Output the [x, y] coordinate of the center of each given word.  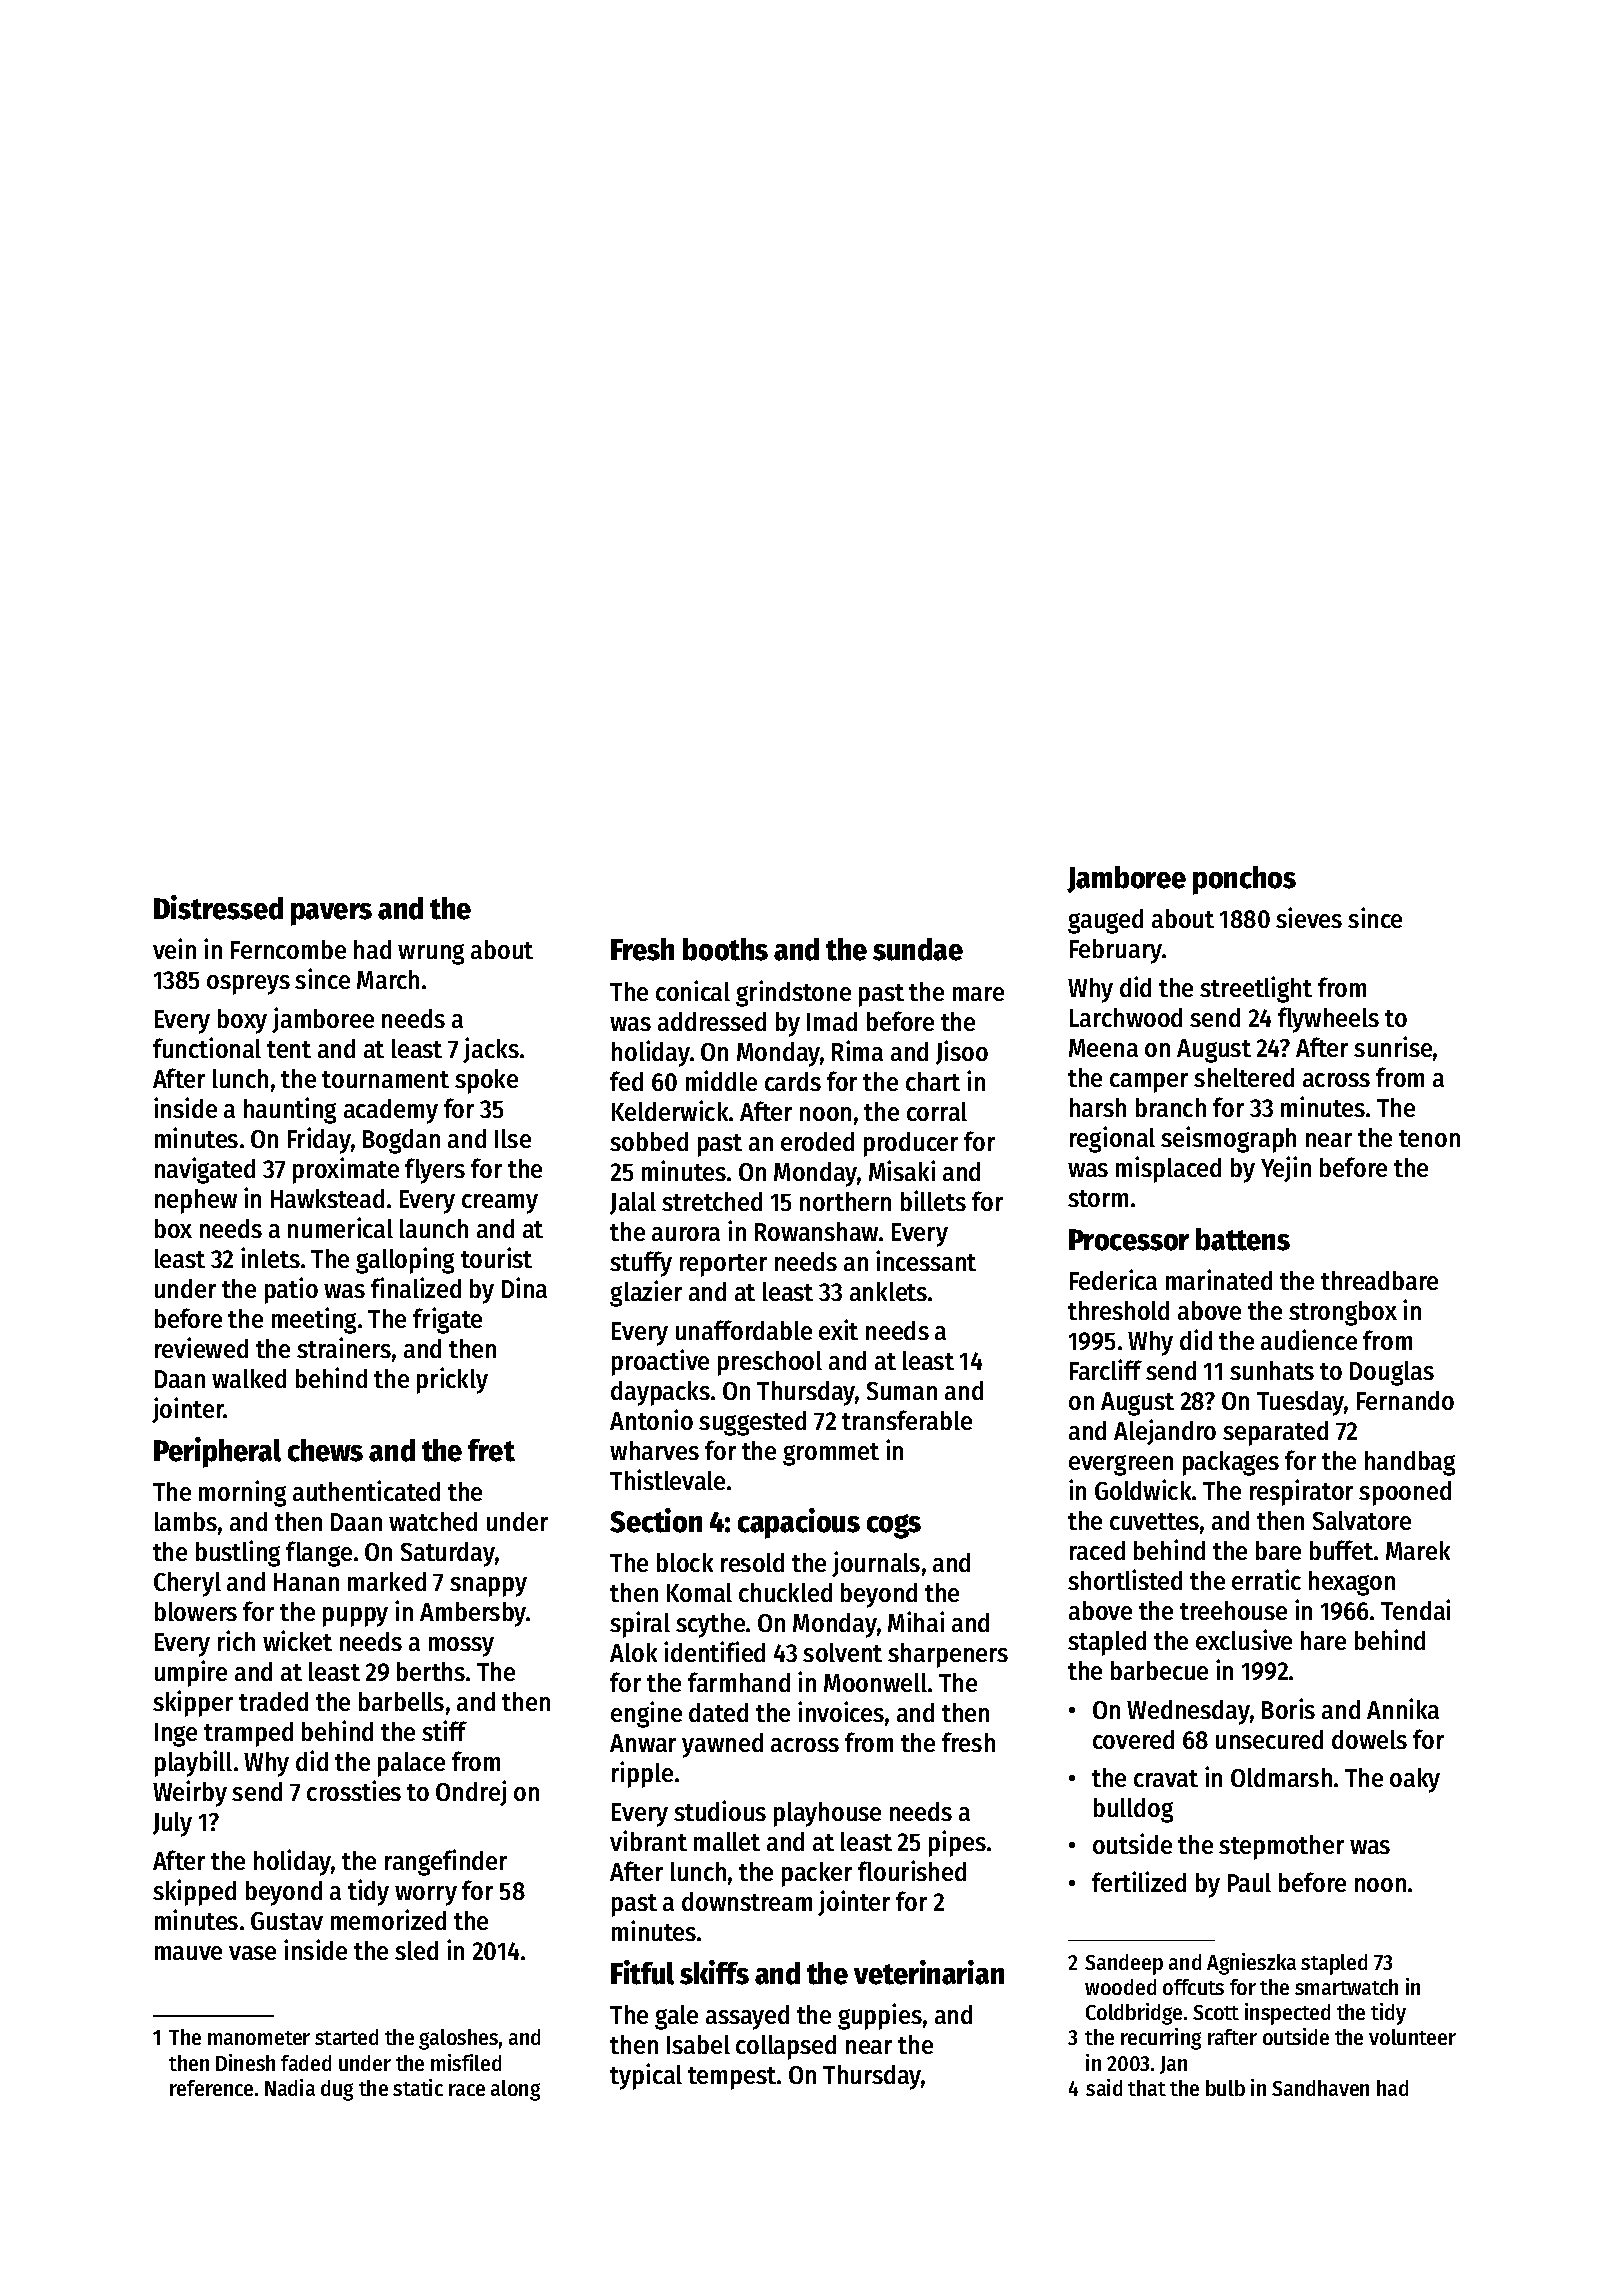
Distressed [218, 907]
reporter [723, 1265]
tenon [1429, 1138]
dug [337, 2090]
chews [325, 1450]
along [515, 2090]
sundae [918, 949]
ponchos [1244, 880]
